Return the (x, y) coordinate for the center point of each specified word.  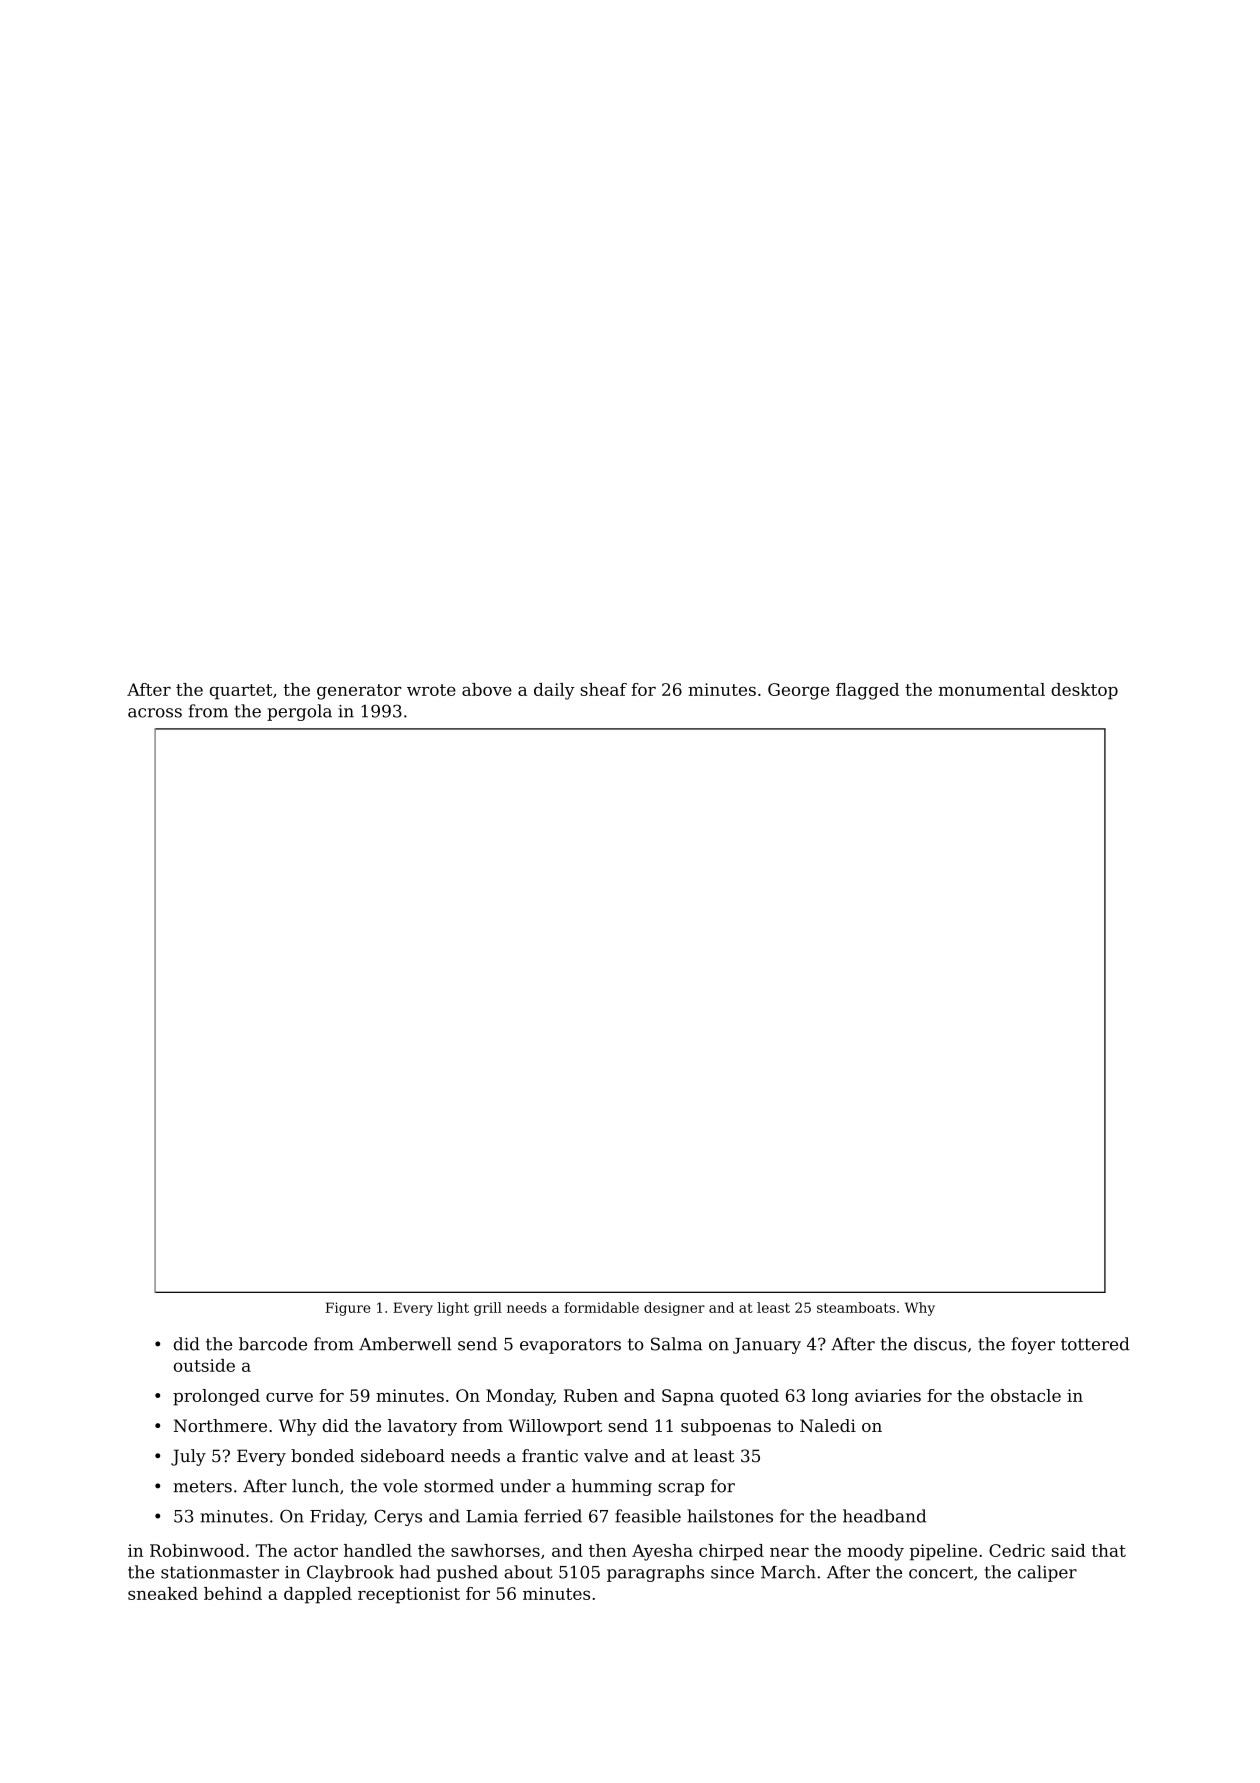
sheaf (603, 689)
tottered (1095, 1344)
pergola (299, 712)
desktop (1084, 691)
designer (674, 1309)
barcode (273, 1344)
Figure (347, 1309)
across (155, 713)
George (798, 691)
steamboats (856, 1307)
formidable (601, 1307)
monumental (992, 689)
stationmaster (220, 1572)
